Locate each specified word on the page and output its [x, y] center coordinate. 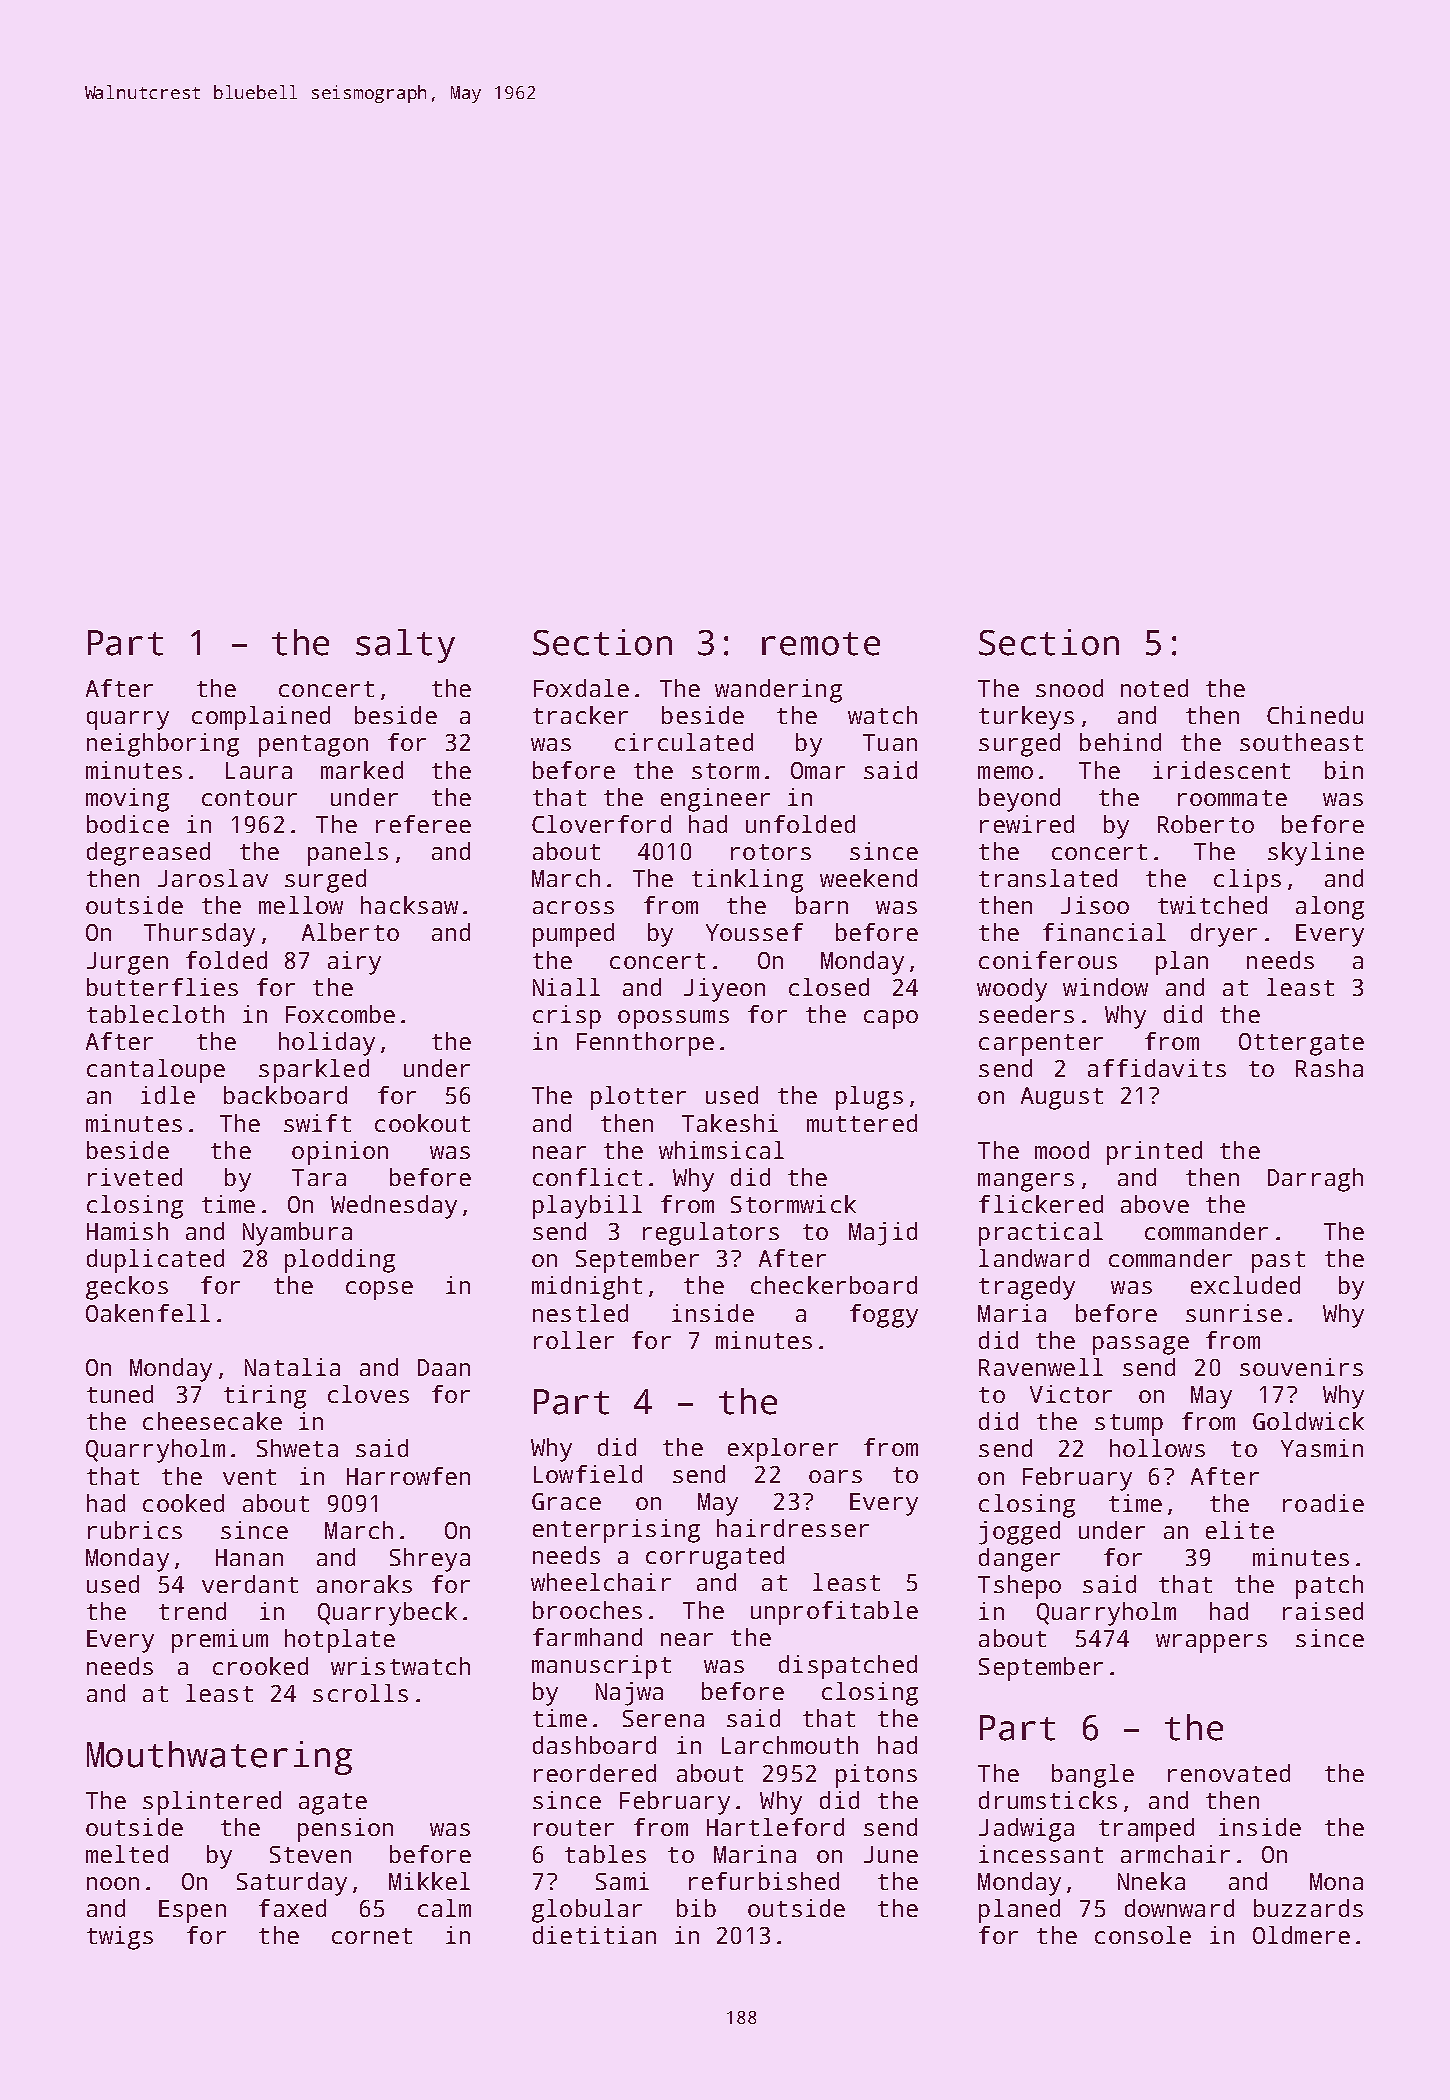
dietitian [594, 1935]
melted [127, 1854]
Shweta [297, 1448]
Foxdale [581, 688]
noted [1154, 688]
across [573, 907]
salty [405, 646]
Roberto [1206, 824]
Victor [1071, 1394]
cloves [368, 1394]
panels [348, 854]
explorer [783, 1450]
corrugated [715, 1558]
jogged [1019, 1533]
